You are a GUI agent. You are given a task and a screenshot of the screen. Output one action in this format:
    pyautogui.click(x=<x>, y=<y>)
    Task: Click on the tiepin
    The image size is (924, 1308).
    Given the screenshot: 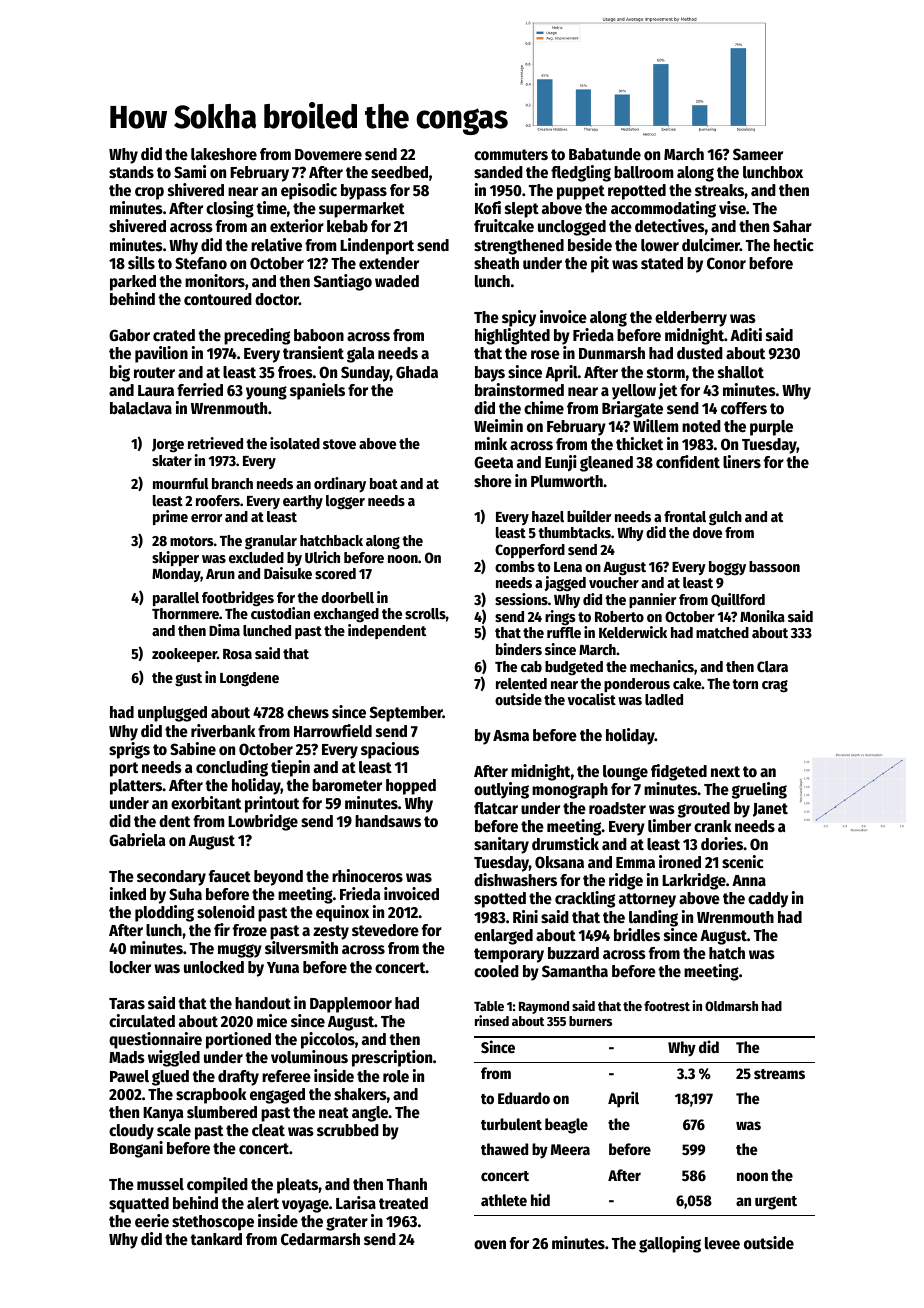 What is the action you would take?
    pyautogui.click(x=290, y=768)
